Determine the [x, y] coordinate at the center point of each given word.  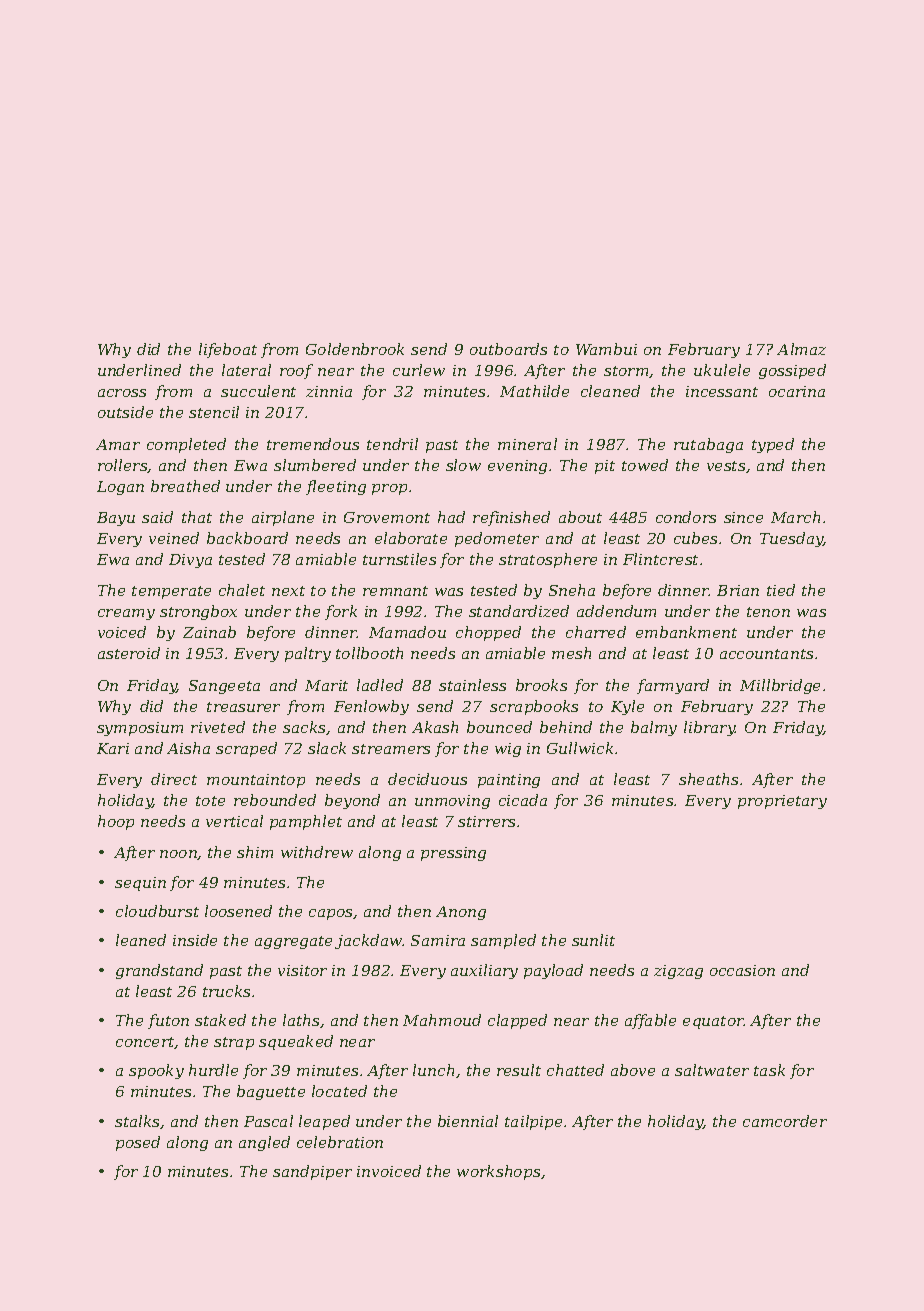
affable [650, 1021]
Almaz [801, 349]
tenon [768, 612]
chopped [488, 633]
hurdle [213, 1070]
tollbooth [369, 653]
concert [145, 1043]
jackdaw [369, 941]
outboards [508, 349]
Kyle [627, 707]
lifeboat [228, 350]
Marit [326, 685]
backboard [247, 538]
